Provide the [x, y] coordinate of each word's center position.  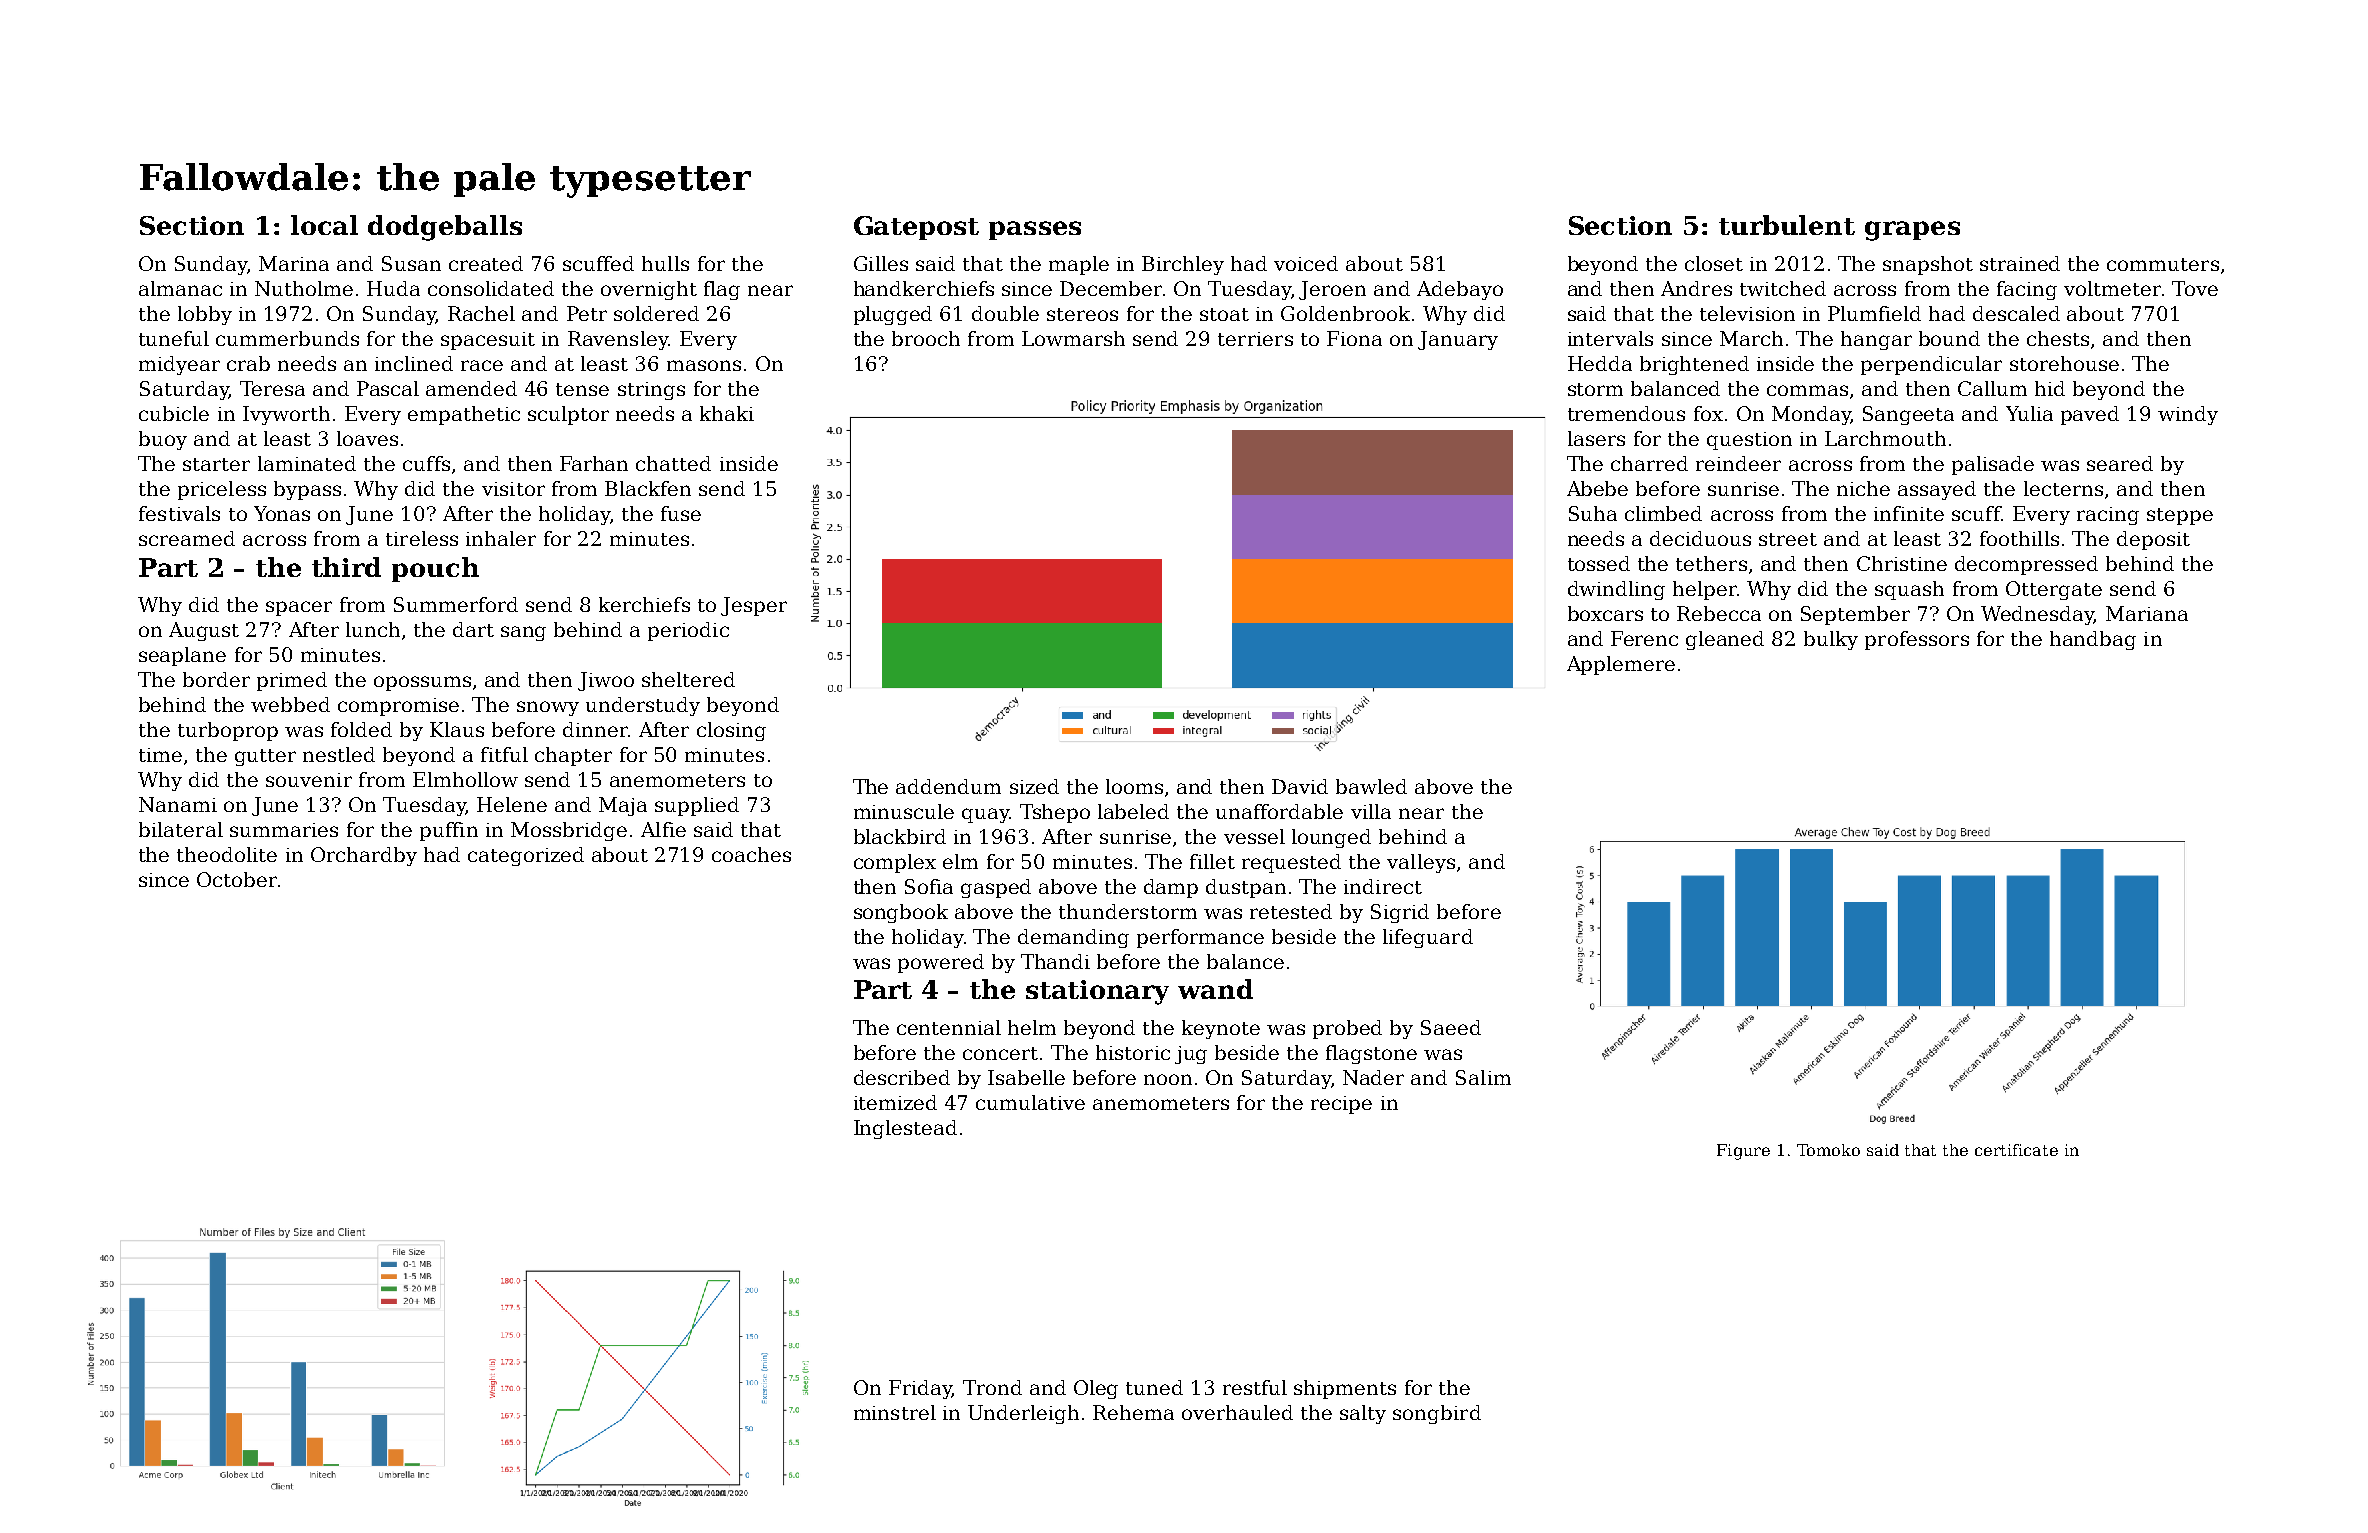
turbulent [1787, 225]
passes [1035, 230]
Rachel [481, 313]
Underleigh [1023, 1414]
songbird [1437, 1414]
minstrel [895, 1412]
